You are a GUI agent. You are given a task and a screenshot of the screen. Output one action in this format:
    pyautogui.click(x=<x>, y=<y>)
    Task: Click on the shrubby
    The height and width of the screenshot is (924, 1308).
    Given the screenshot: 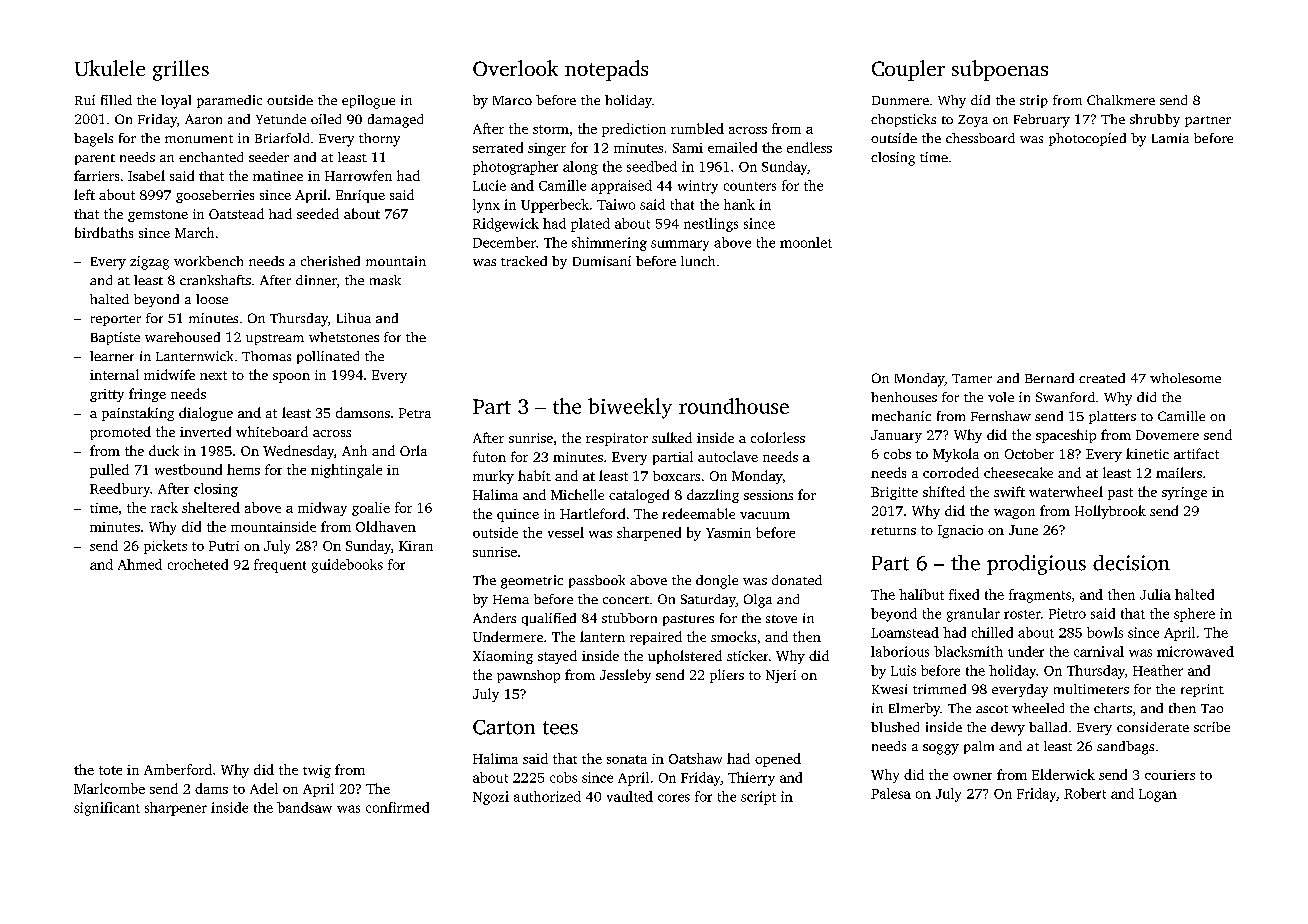 What is the action you would take?
    pyautogui.click(x=1155, y=120)
